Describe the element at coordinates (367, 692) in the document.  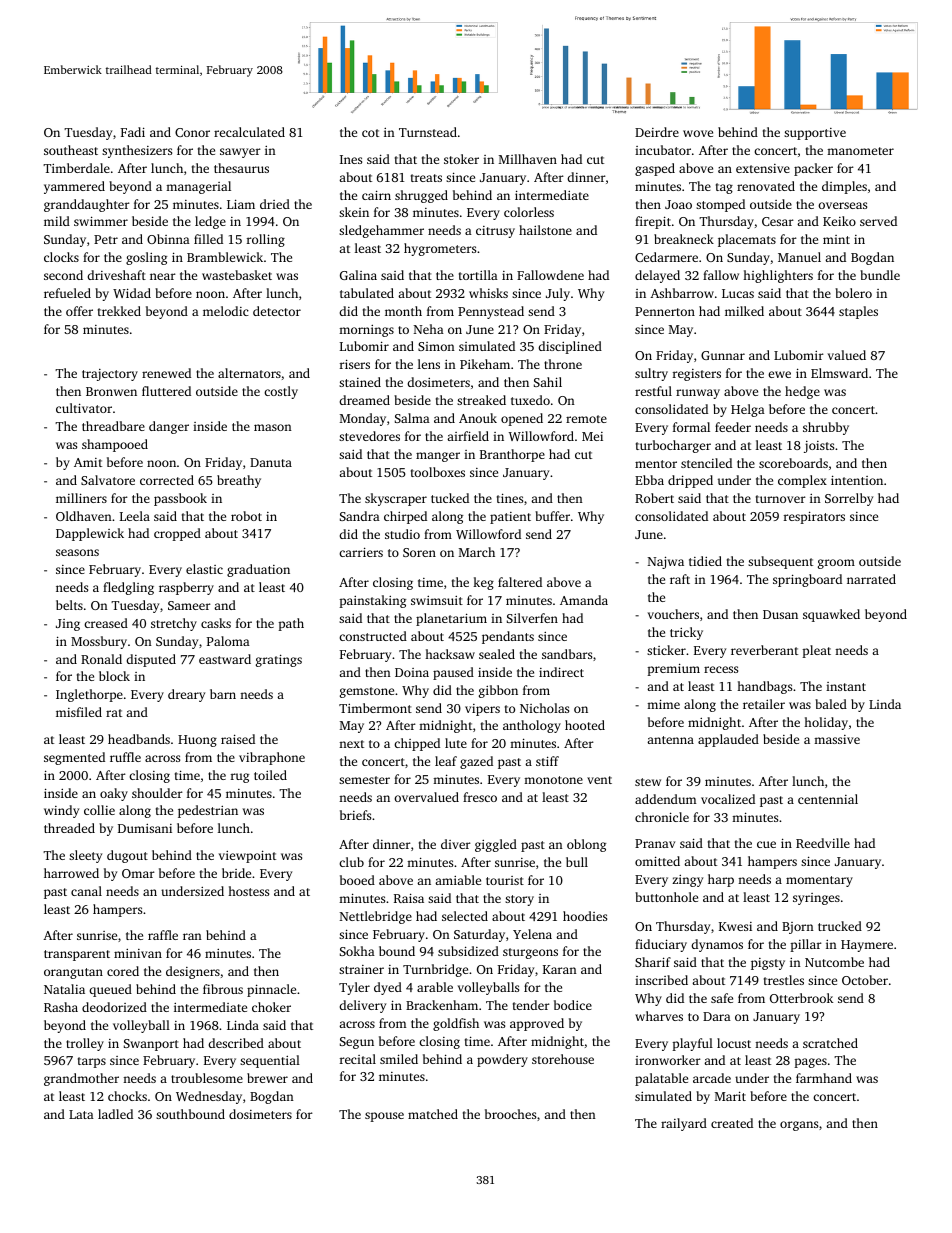
I see `gemstone` at that location.
